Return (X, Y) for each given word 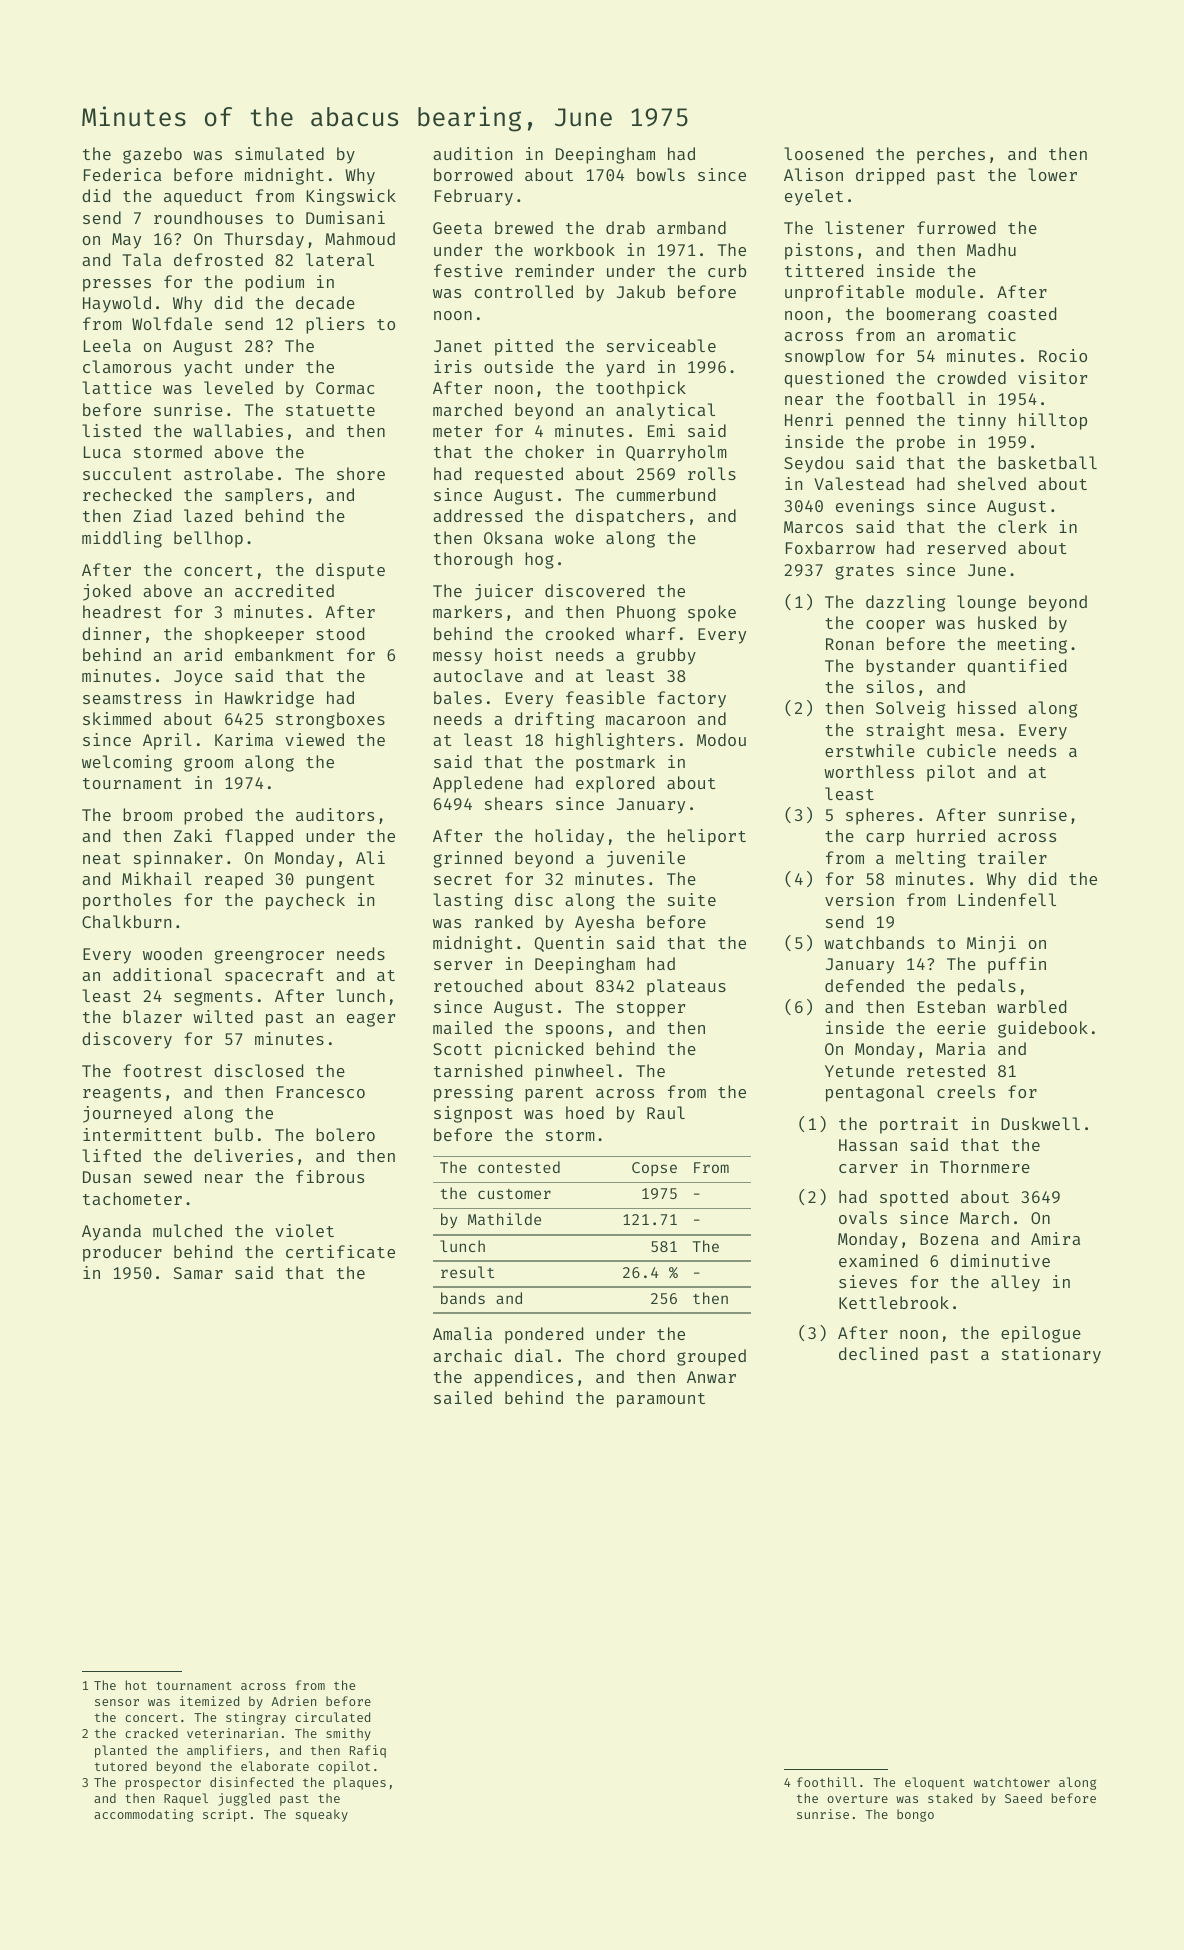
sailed (463, 1397)
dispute (350, 571)
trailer (1012, 857)
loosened (823, 153)
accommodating (143, 1815)
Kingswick (351, 197)
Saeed (1023, 1798)
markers (467, 611)
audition (472, 153)
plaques (360, 1783)
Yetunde (859, 1070)
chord (641, 1355)
